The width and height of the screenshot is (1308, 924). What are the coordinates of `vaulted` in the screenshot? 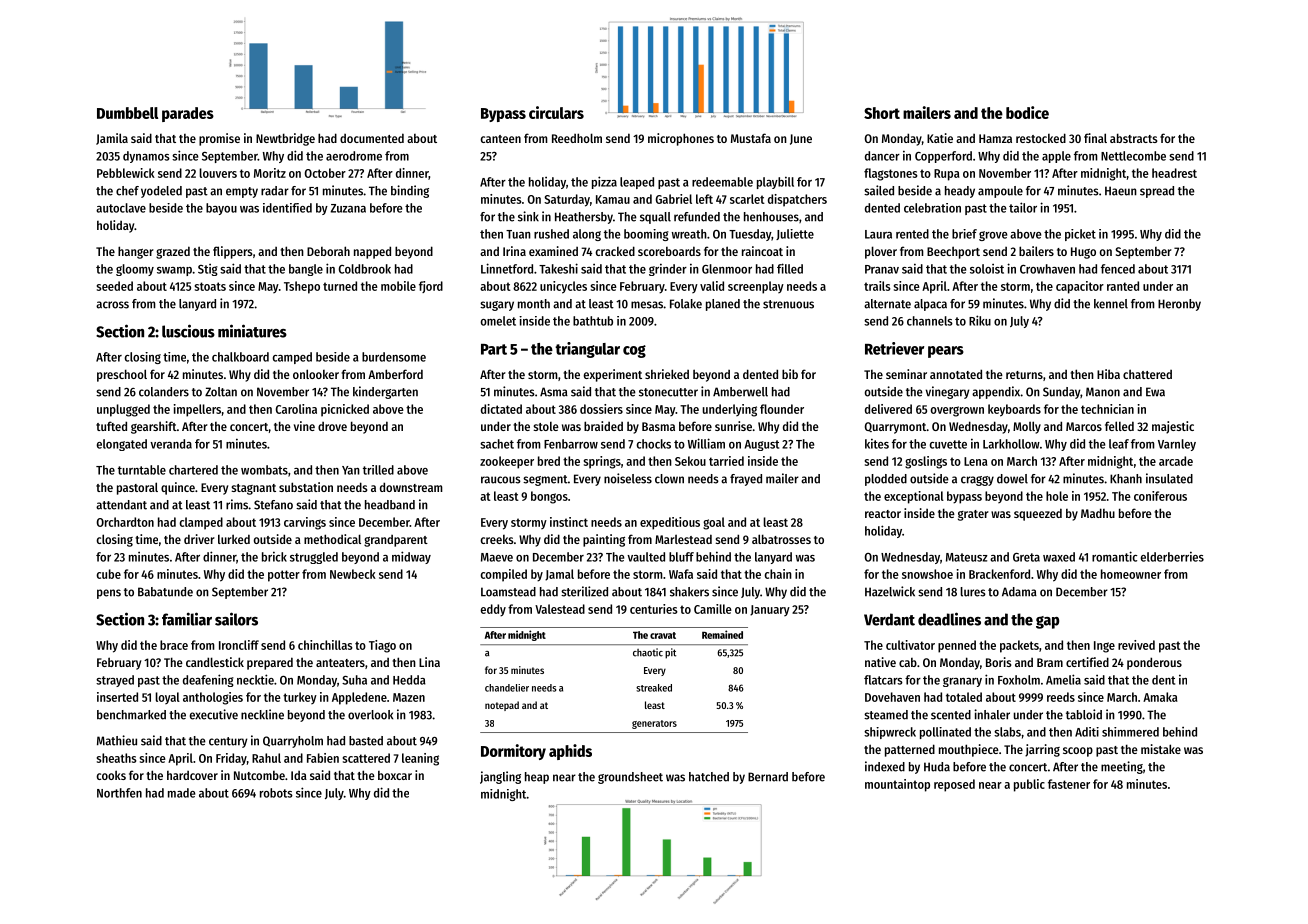 It's located at (646, 557).
